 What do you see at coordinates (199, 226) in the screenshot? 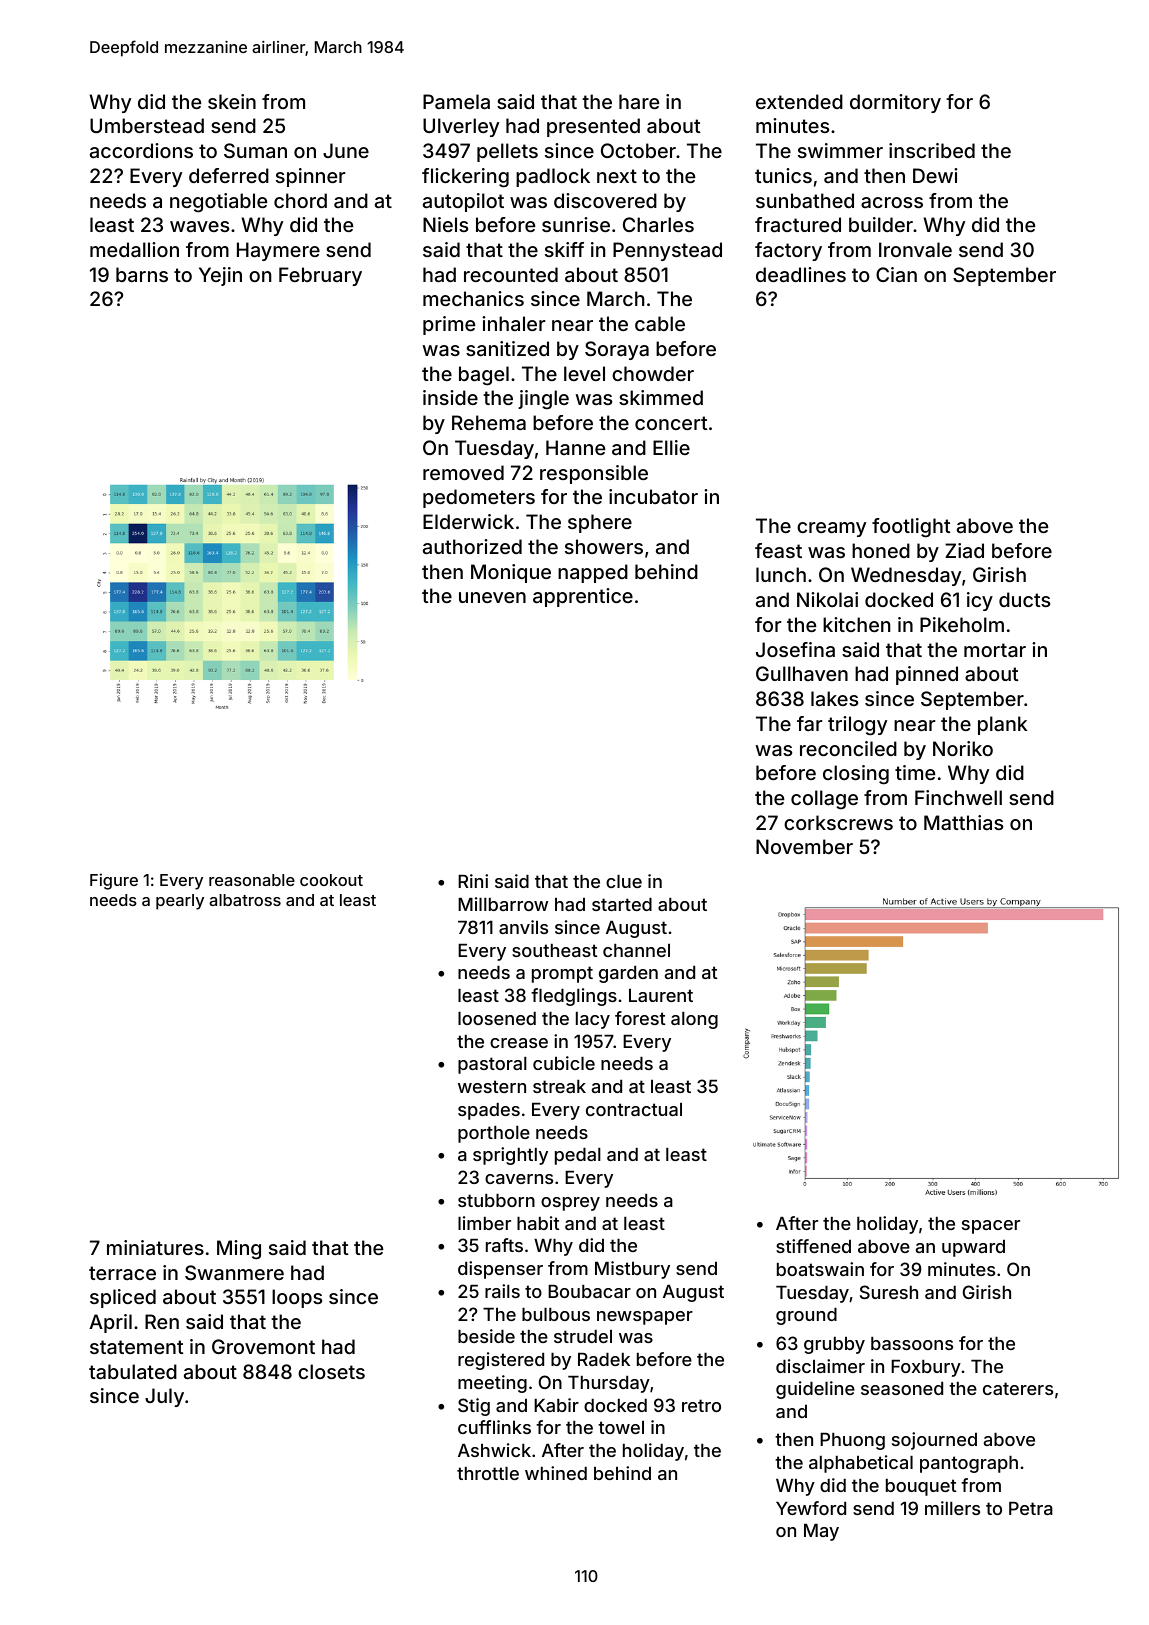
I see `waves` at bounding box center [199, 226].
